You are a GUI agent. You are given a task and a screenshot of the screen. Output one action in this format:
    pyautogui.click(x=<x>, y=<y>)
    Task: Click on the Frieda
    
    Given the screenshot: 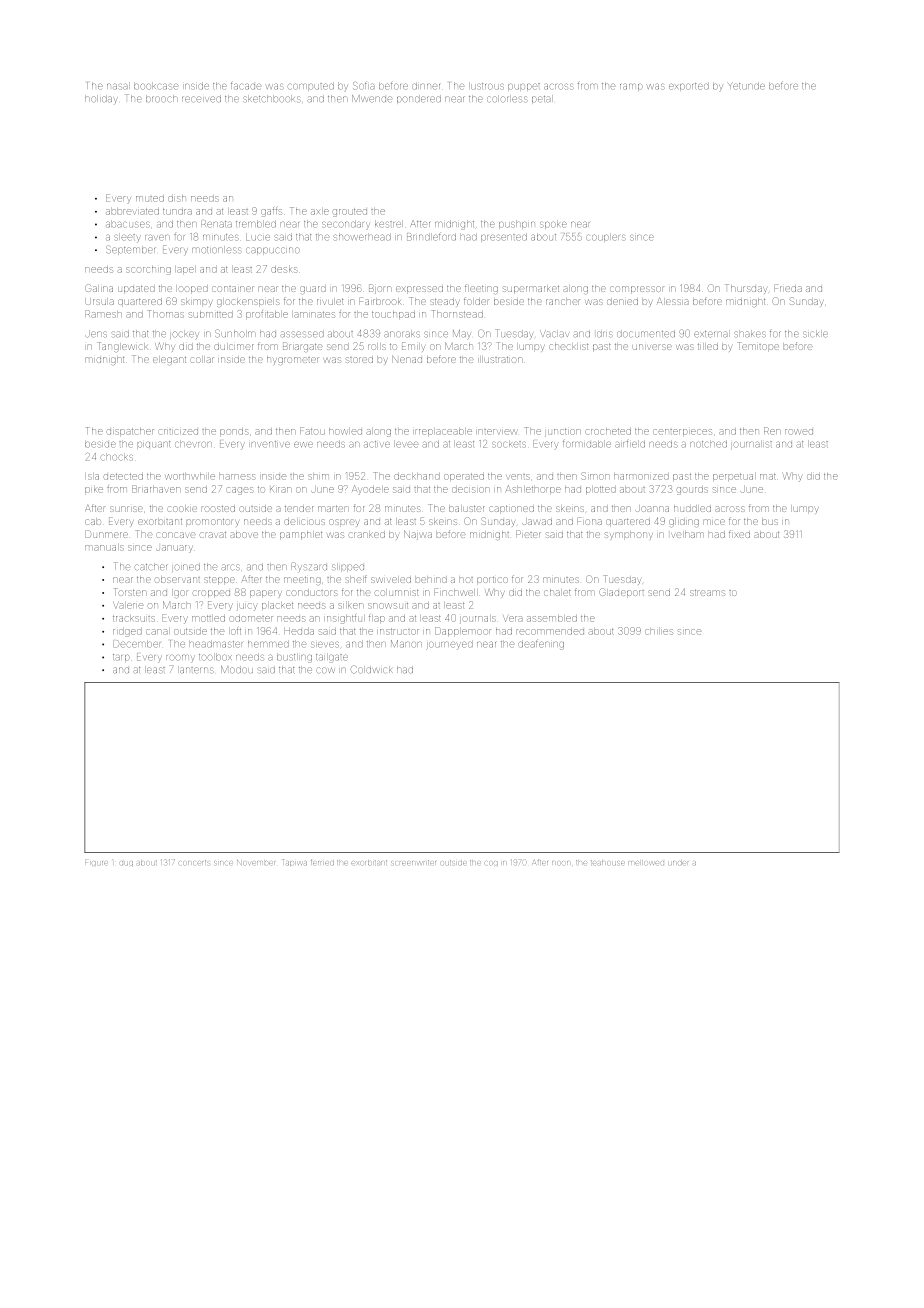 What is the action you would take?
    pyautogui.click(x=788, y=289)
